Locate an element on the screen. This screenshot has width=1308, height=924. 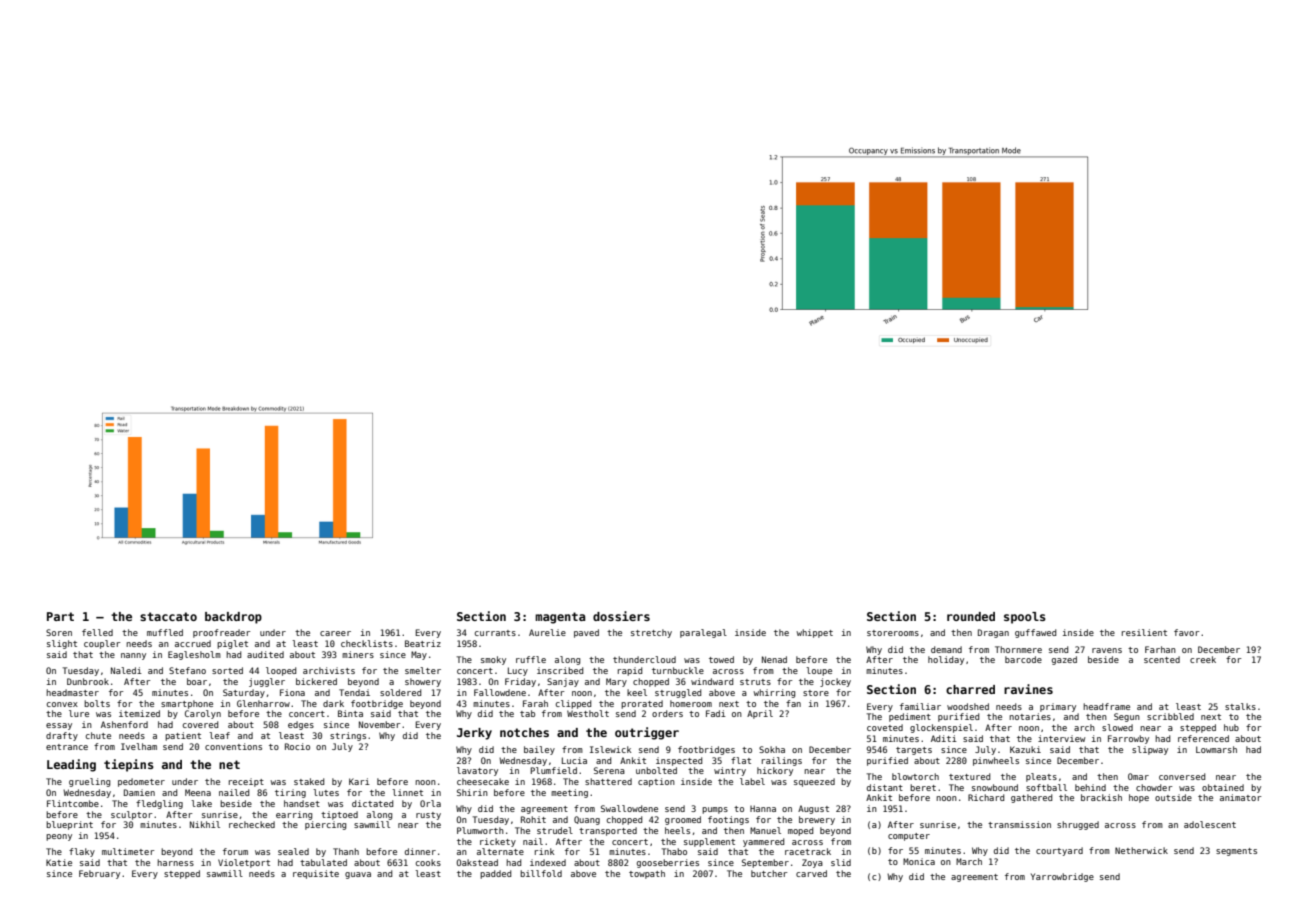
spools is located at coordinates (1025, 618).
